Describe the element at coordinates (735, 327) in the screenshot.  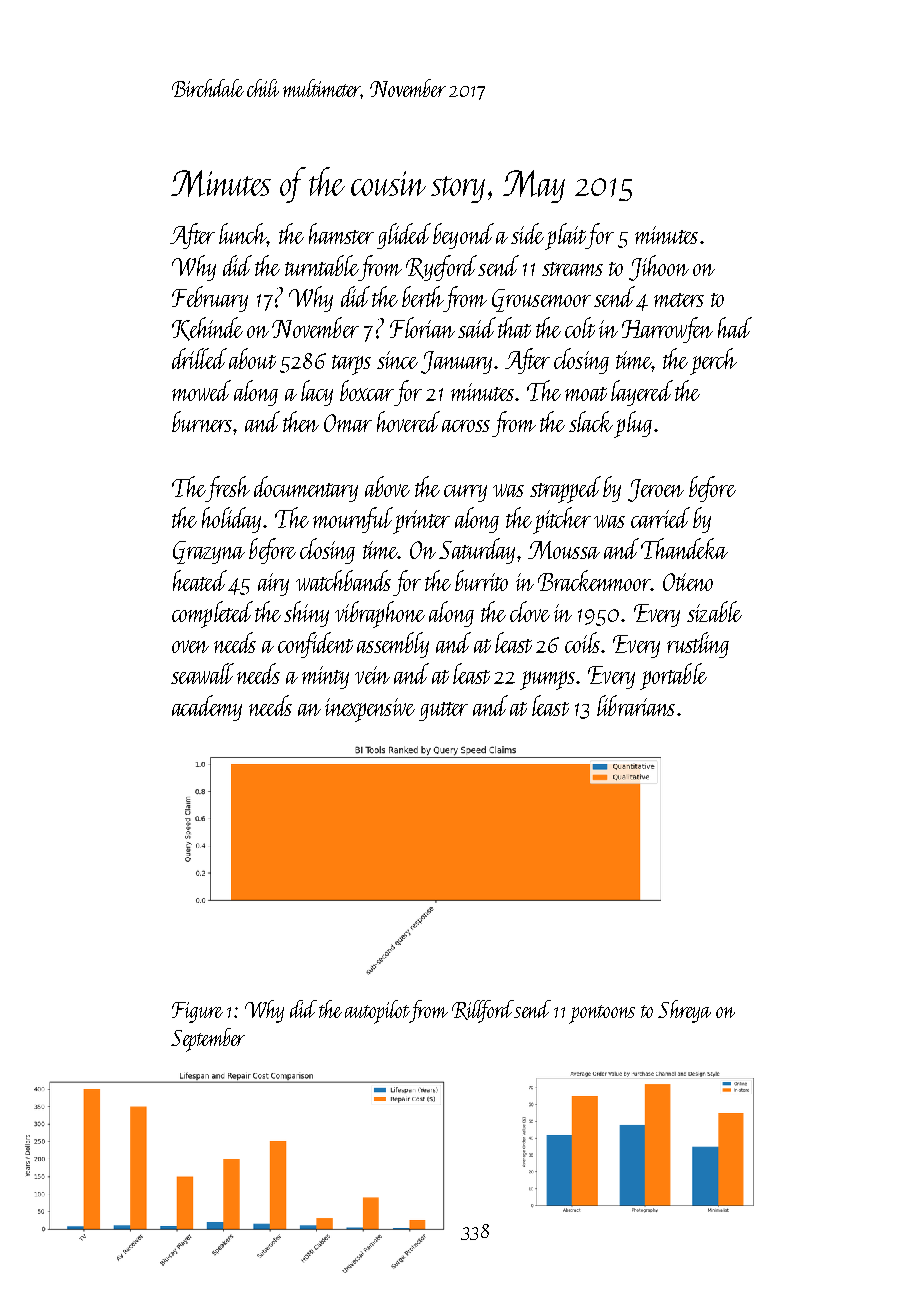
I see `had` at that location.
